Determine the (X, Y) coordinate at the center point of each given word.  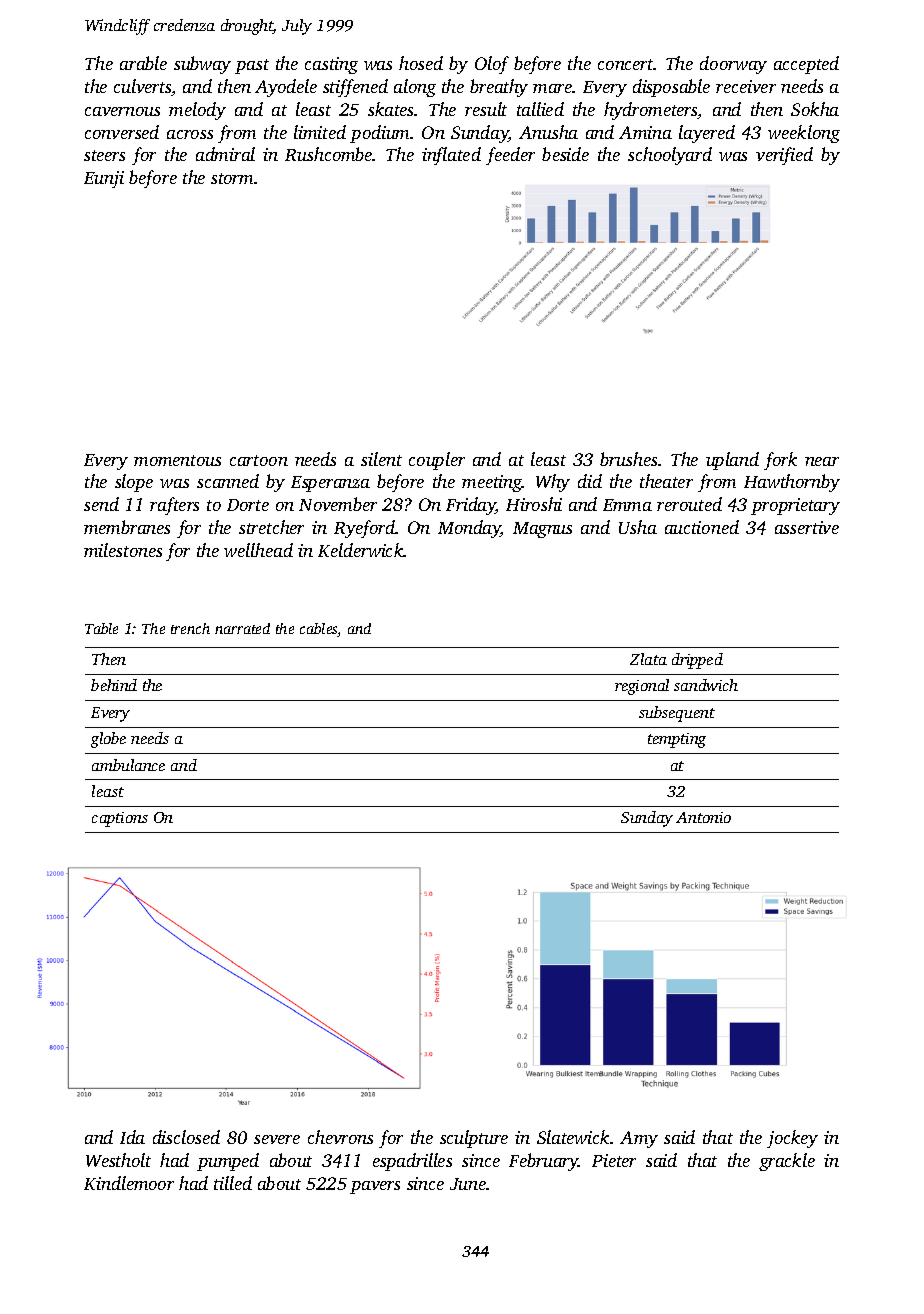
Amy (639, 1139)
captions (120, 819)
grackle (787, 1162)
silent (381, 459)
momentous (177, 460)
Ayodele (286, 88)
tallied (540, 109)
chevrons (340, 1137)
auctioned (702, 527)
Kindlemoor (129, 1183)
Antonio (703, 817)
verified (784, 156)
